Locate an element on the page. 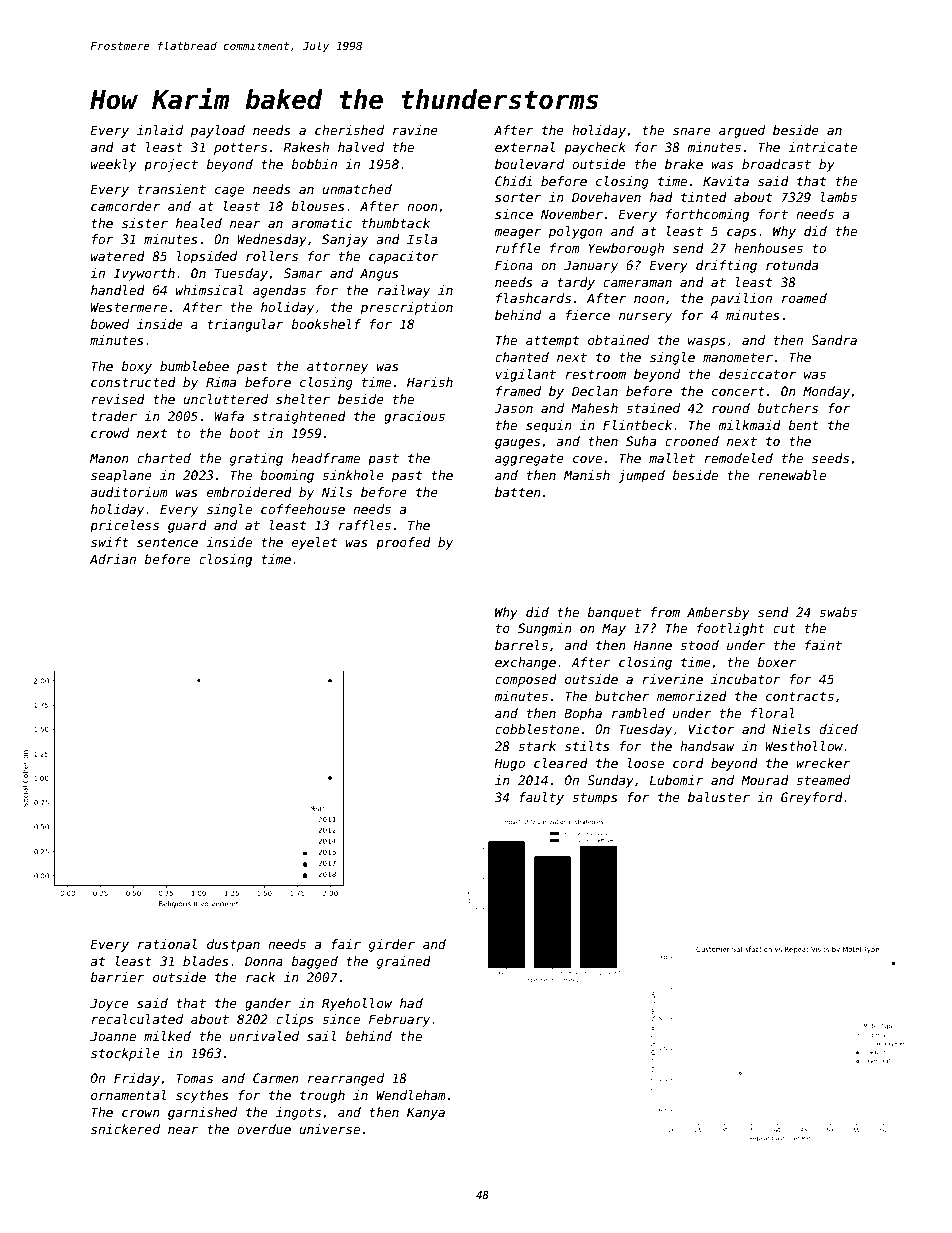 This image has height=1233, width=952. nursery is located at coordinates (645, 318).
